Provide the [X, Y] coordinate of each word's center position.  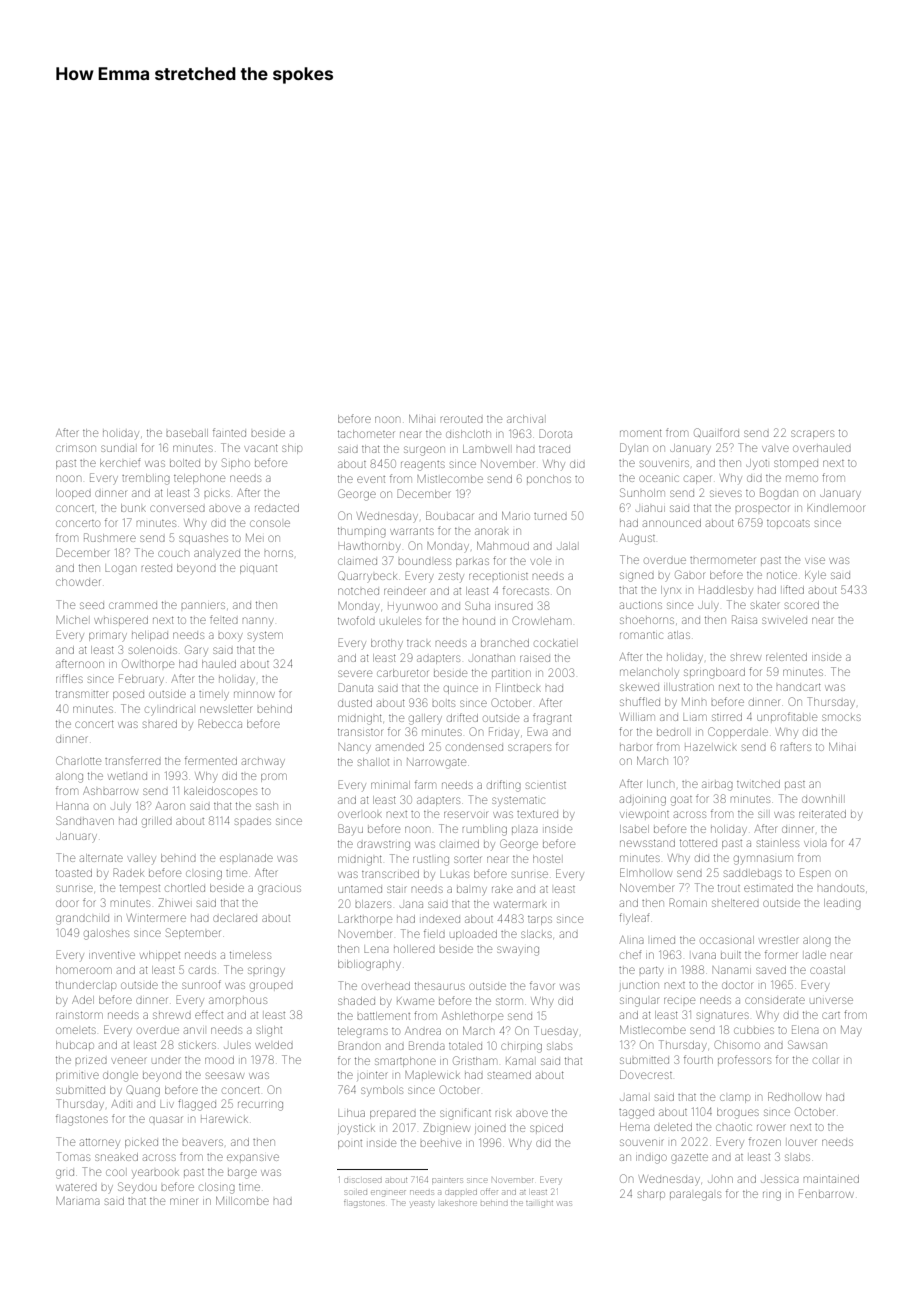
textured [537, 814]
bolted [185, 463]
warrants [412, 531]
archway [263, 762]
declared [235, 918]
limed [663, 940]
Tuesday [556, 1031]
